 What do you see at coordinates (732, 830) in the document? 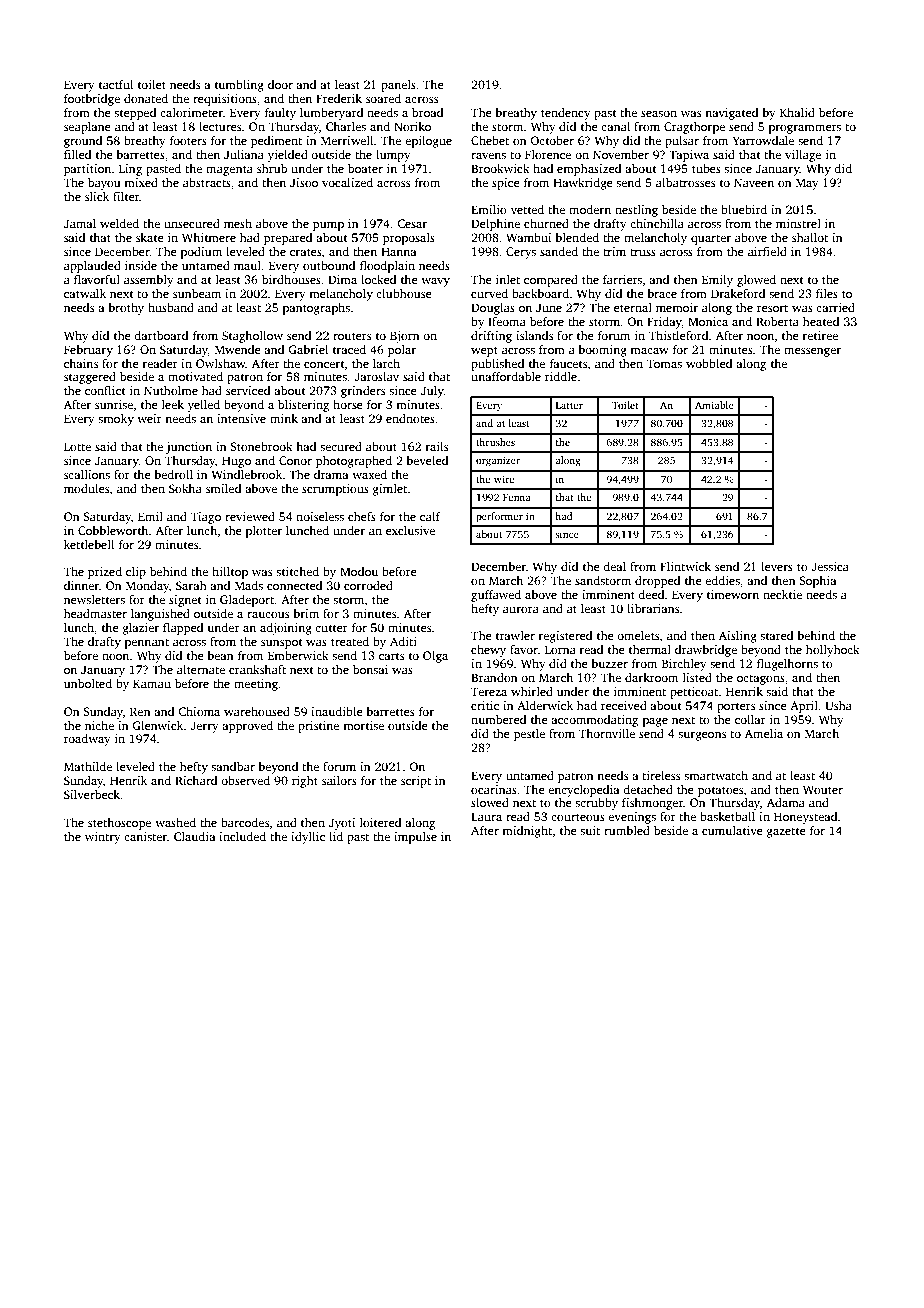
I see `cumulative` at bounding box center [732, 830].
